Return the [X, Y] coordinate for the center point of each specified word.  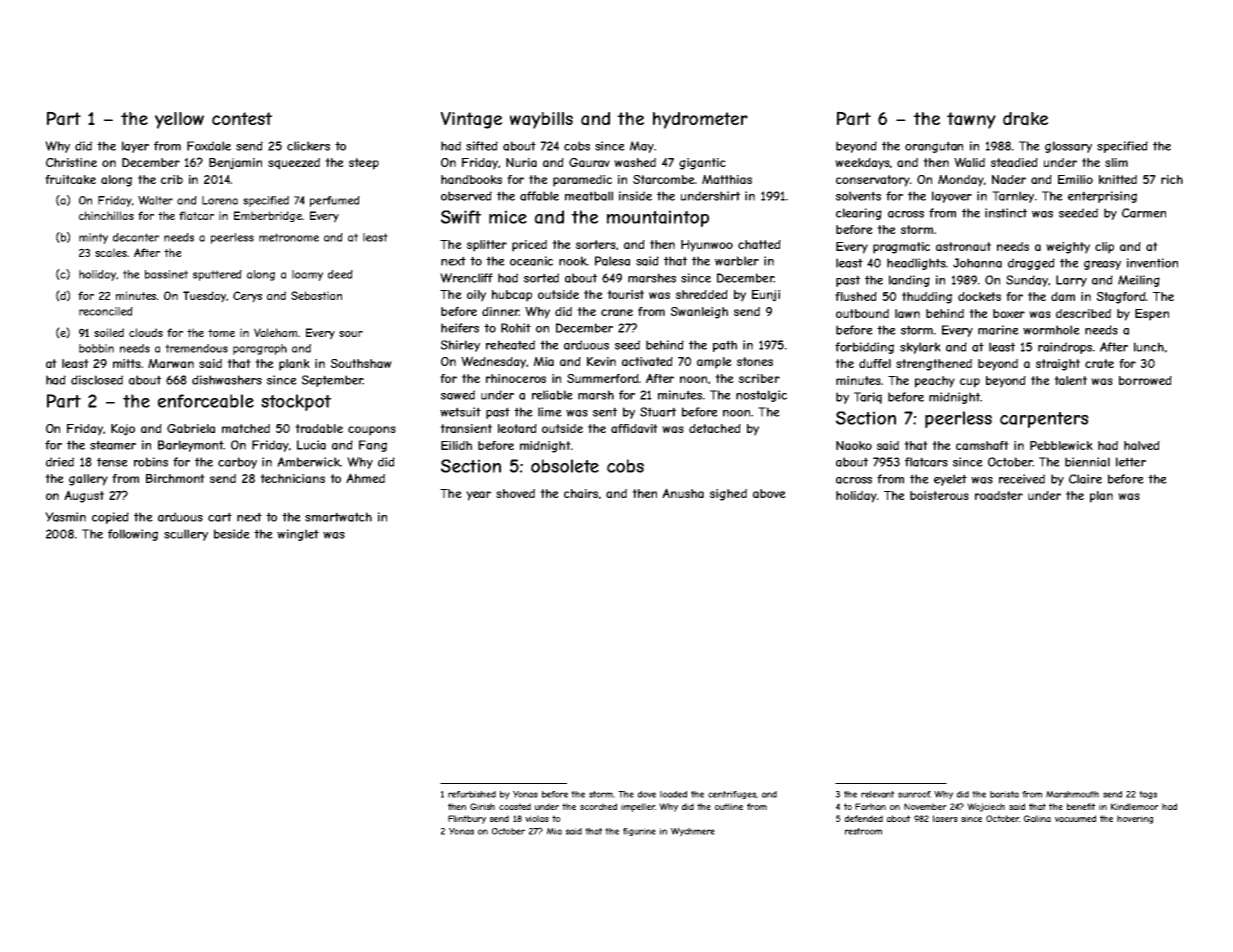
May [642, 147]
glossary [1068, 147]
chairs [581, 493]
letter [1131, 462]
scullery [186, 535]
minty [93, 238]
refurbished [472, 794]
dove [647, 794]
